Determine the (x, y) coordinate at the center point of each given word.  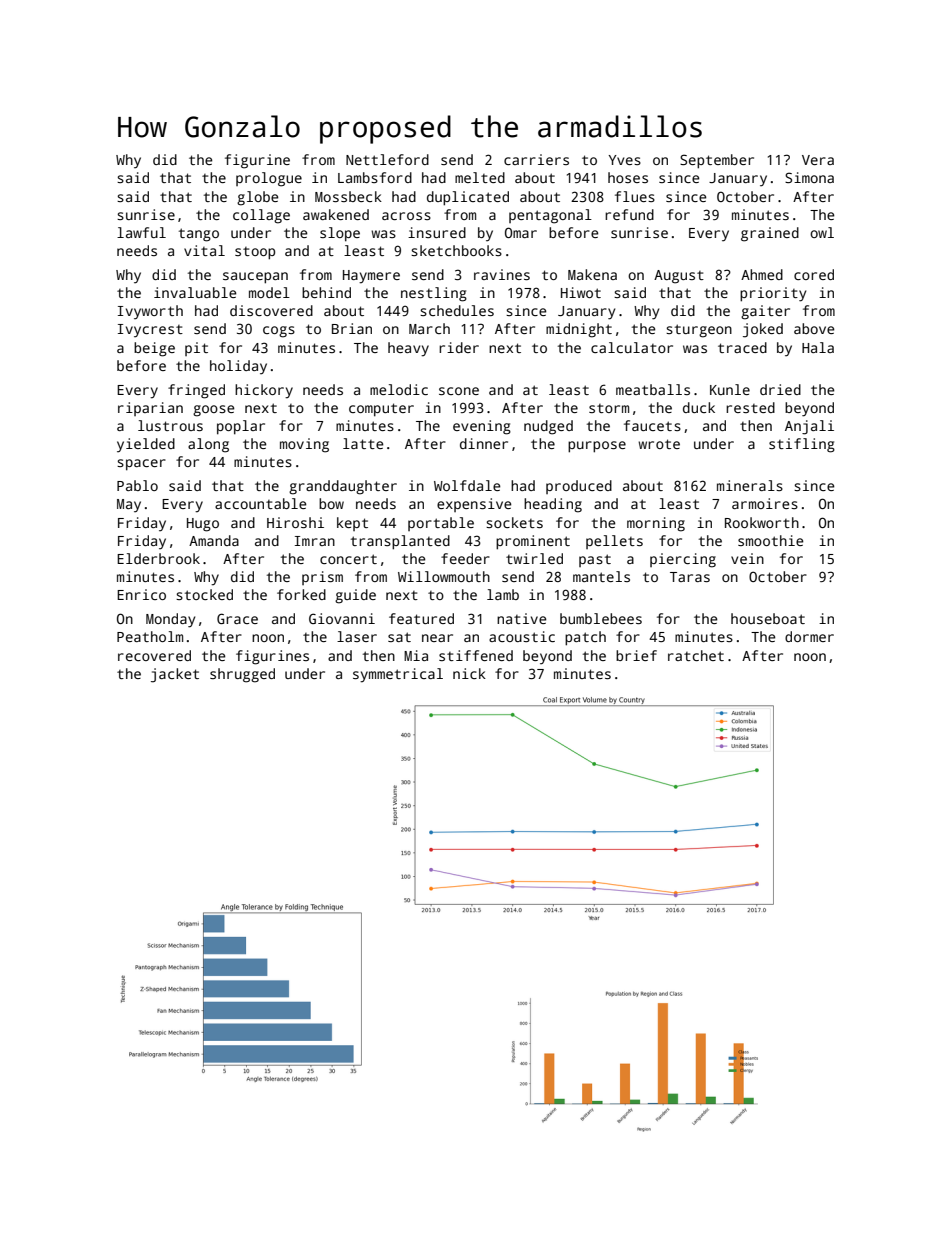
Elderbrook (158, 558)
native (521, 618)
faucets (652, 425)
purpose (597, 447)
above (814, 328)
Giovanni (342, 618)
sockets (514, 522)
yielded (146, 445)
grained (770, 234)
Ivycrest (150, 331)
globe (257, 198)
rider (459, 347)
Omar (521, 232)
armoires (765, 503)
